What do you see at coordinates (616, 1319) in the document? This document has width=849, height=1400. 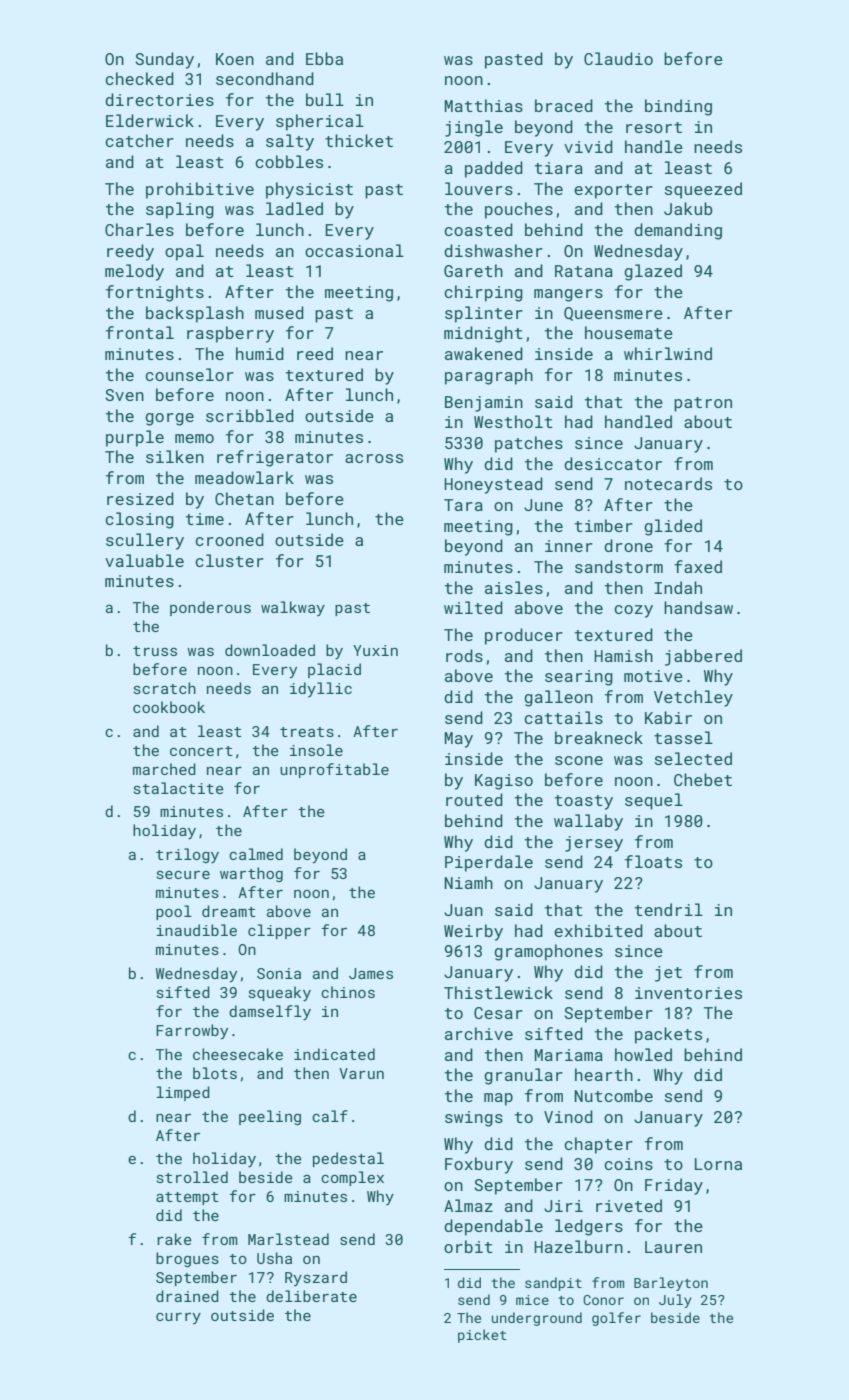 I see `golfer` at bounding box center [616, 1319].
